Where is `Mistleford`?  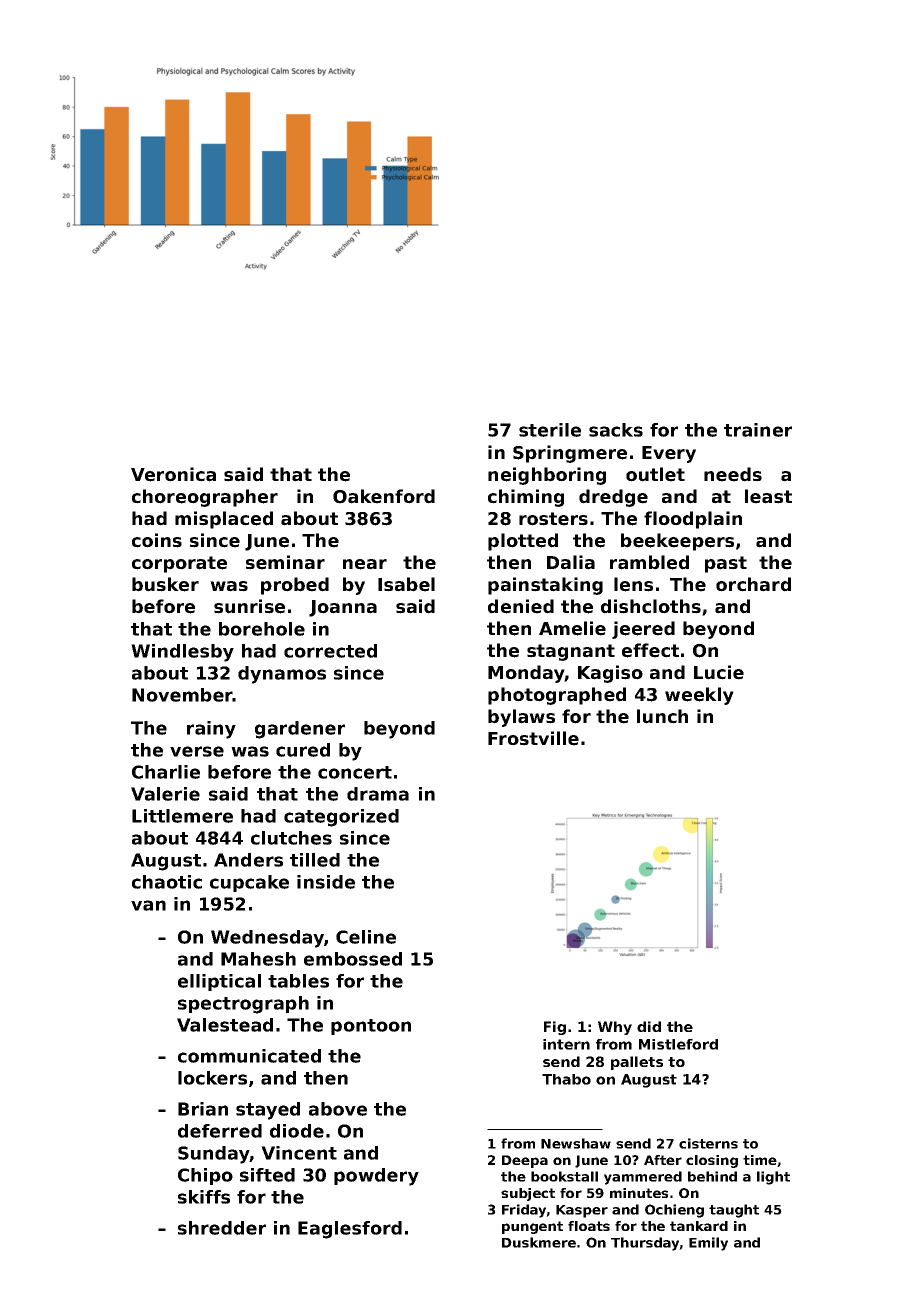
Mistleford is located at coordinates (678, 1044).
